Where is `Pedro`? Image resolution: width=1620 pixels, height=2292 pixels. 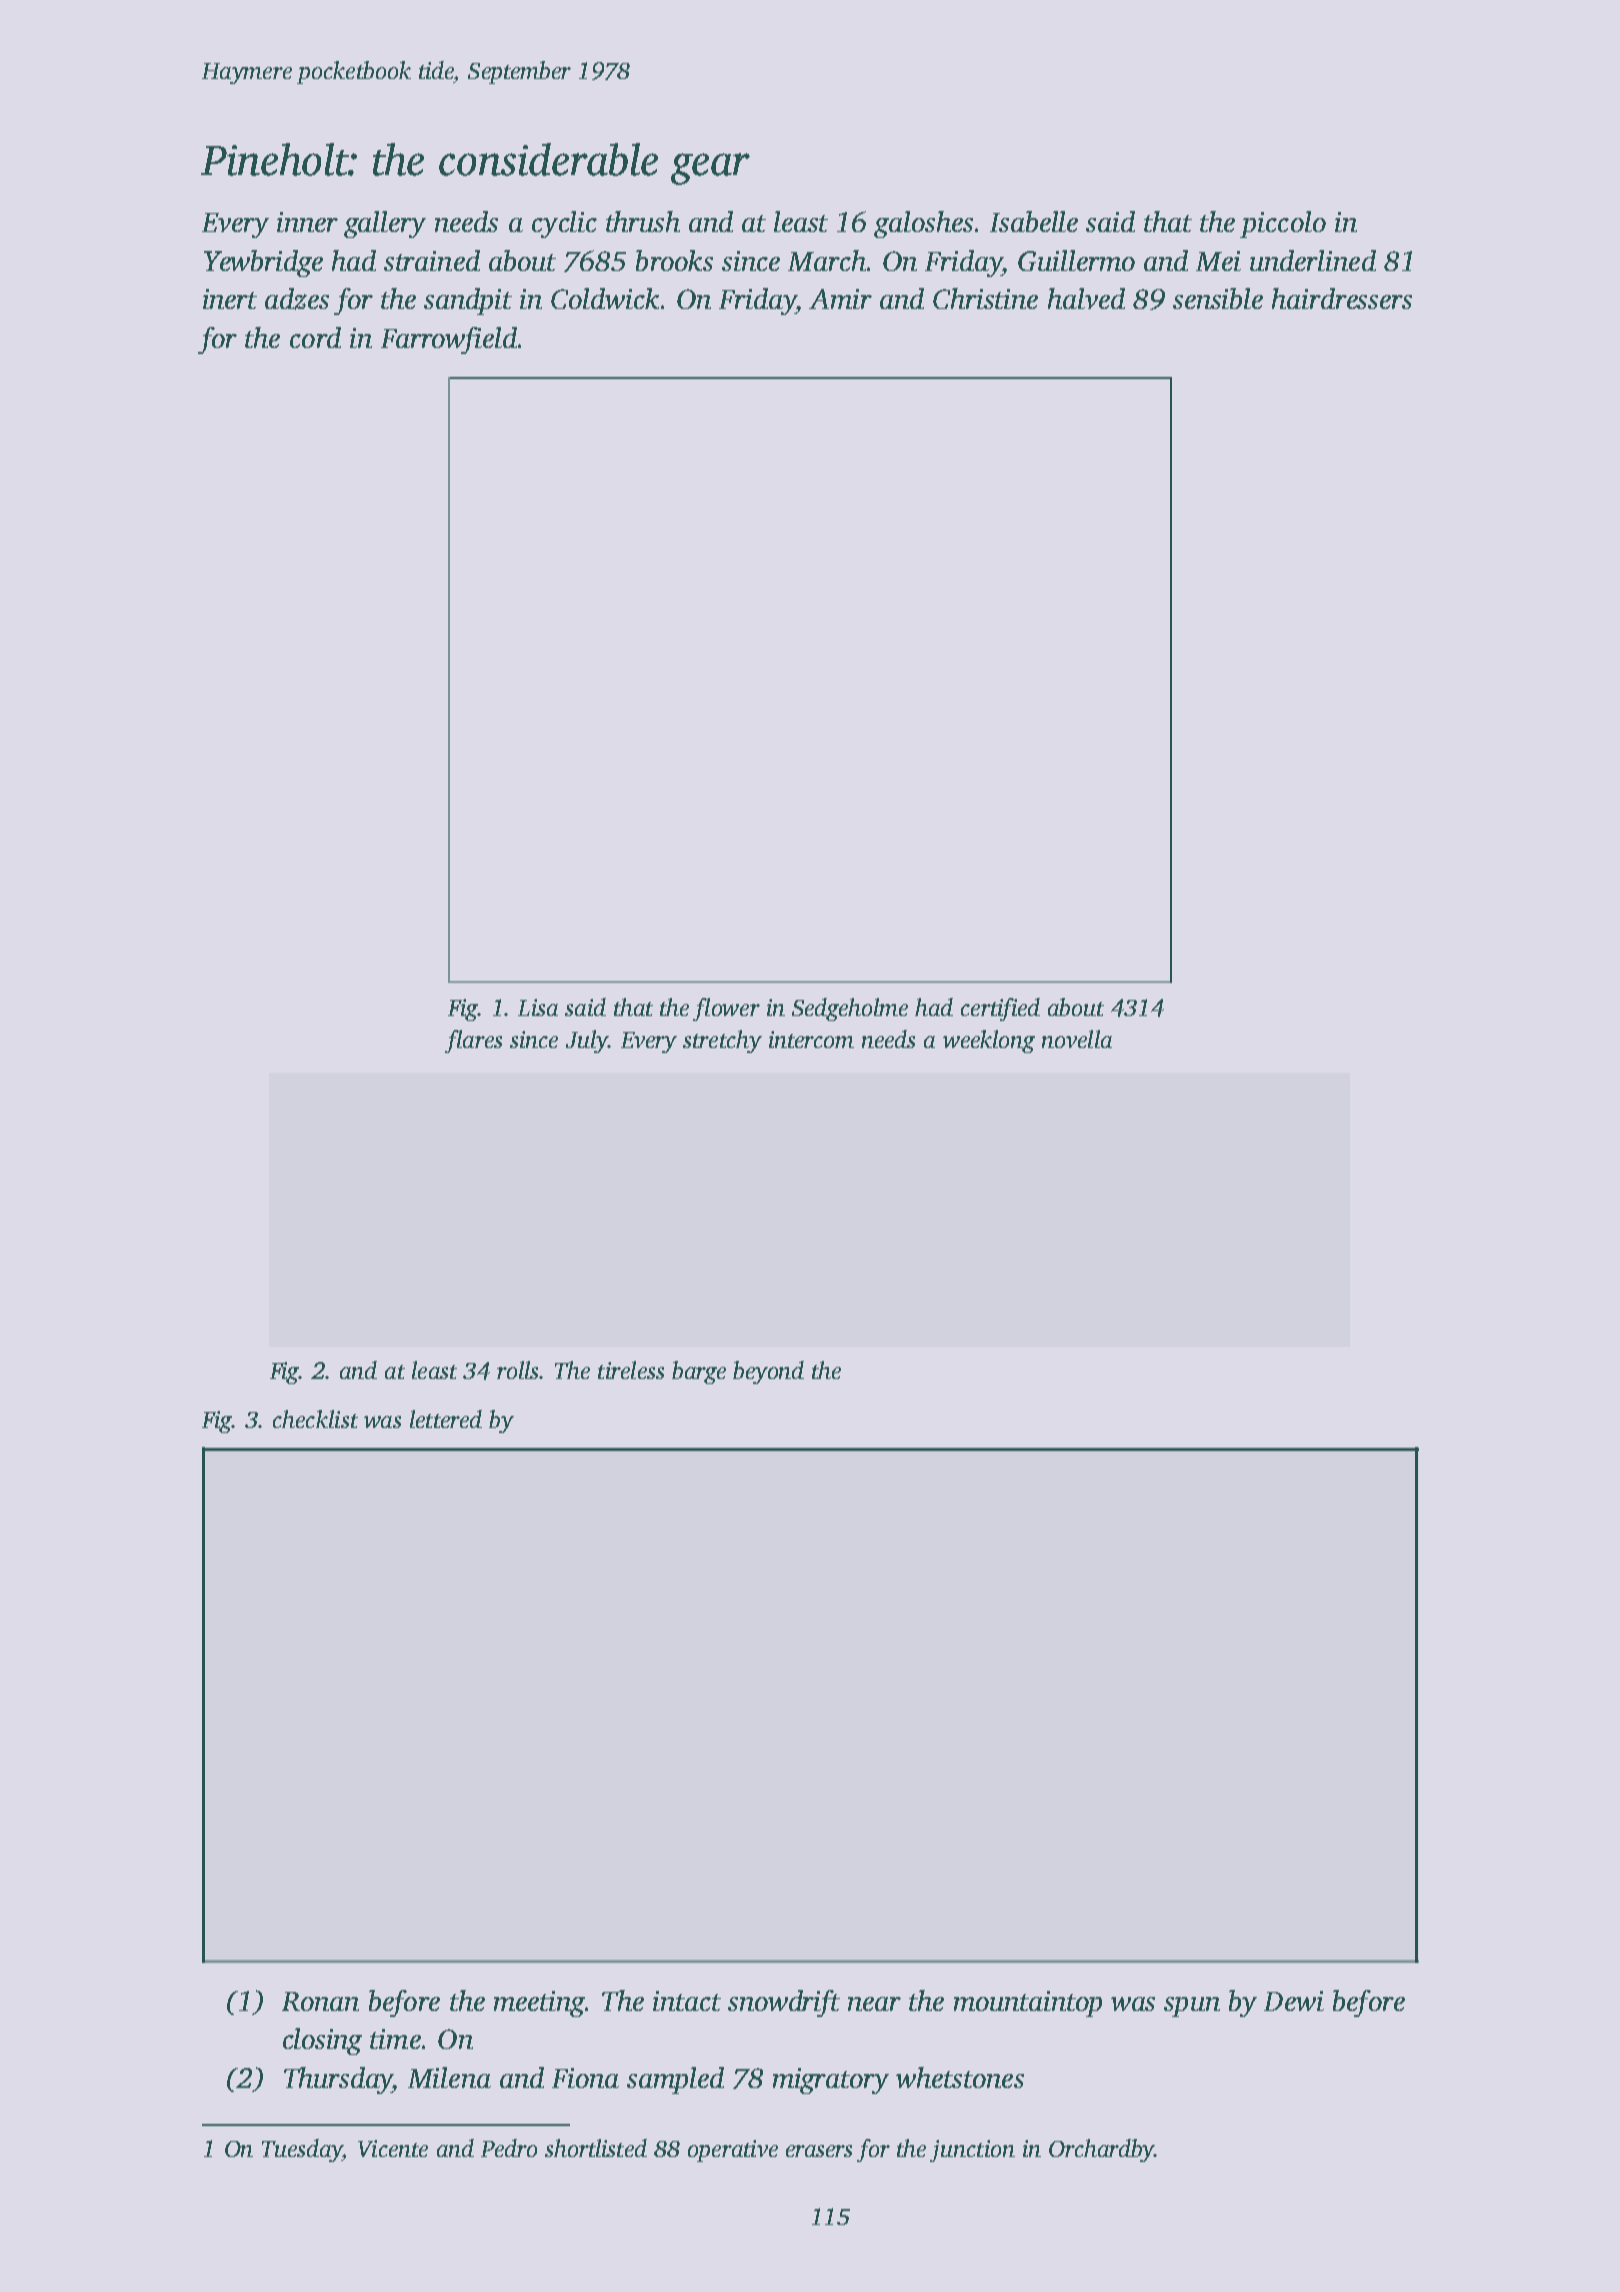 Pedro is located at coordinates (509, 2148).
